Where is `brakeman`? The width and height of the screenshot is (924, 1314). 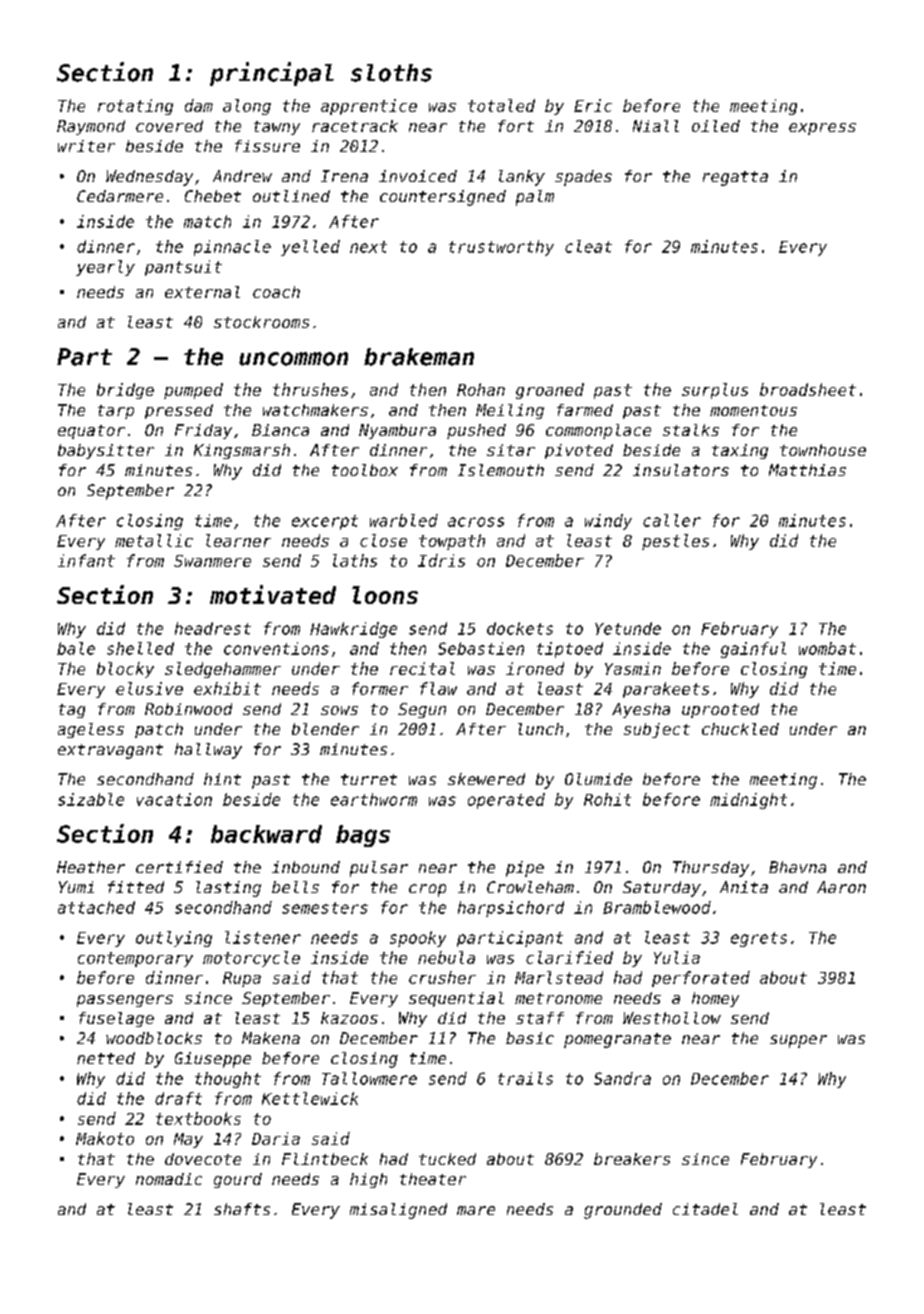
brakeman is located at coordinates (419, 357).
